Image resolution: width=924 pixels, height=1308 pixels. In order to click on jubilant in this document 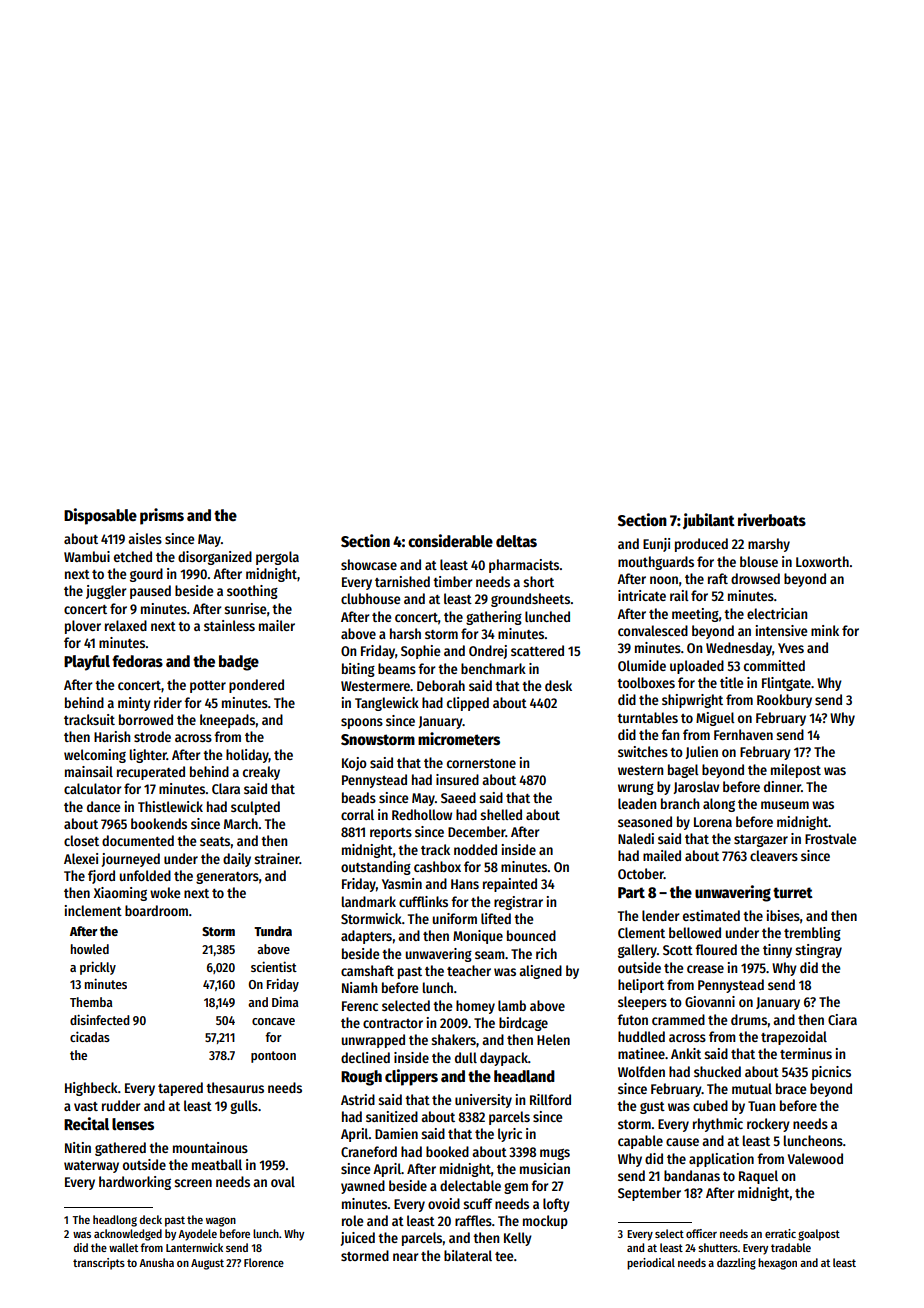, I will do `click(709, 521)`.
